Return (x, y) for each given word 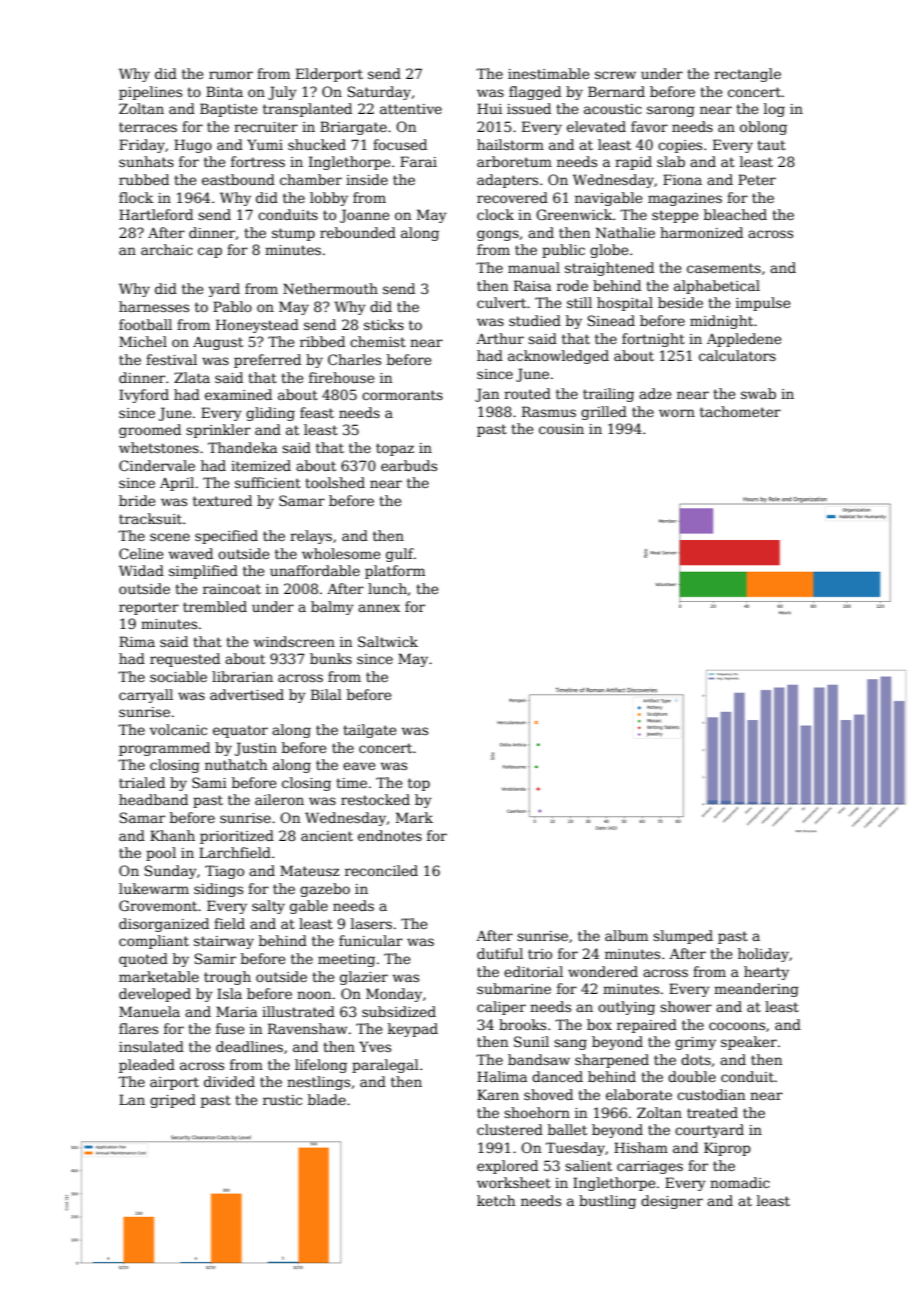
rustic (282, 1100)
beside (680, 302)
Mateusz (310, 870)
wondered (603, 971)
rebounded (358, 232)
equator (240, 731)
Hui (489, 108)
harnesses (154, 306)
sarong (671, 111)
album (626, 935)
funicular (371, 940)
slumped (683, 937)
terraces (148, 127)
